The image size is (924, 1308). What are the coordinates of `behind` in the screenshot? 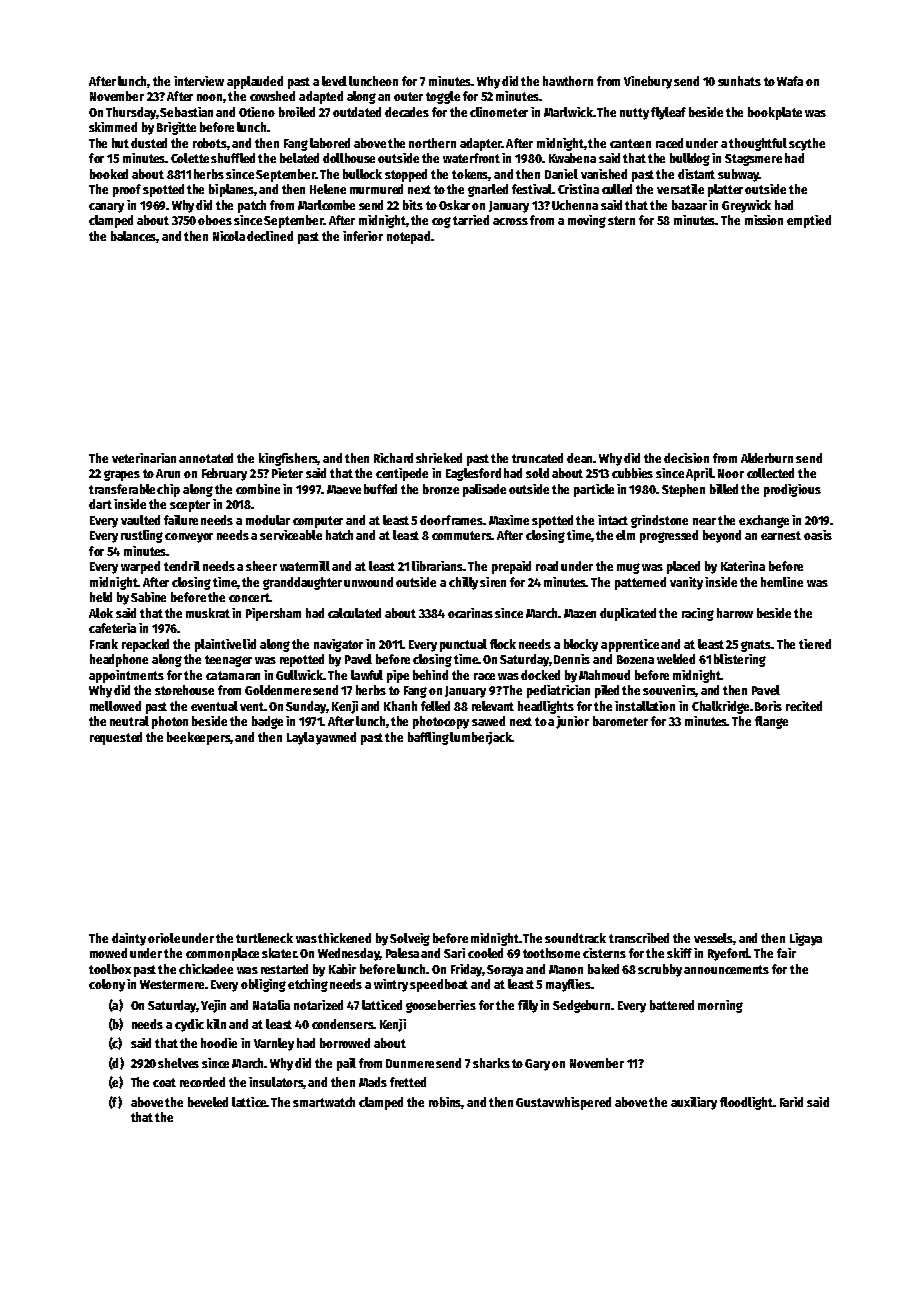 It's located at (430, 675).
